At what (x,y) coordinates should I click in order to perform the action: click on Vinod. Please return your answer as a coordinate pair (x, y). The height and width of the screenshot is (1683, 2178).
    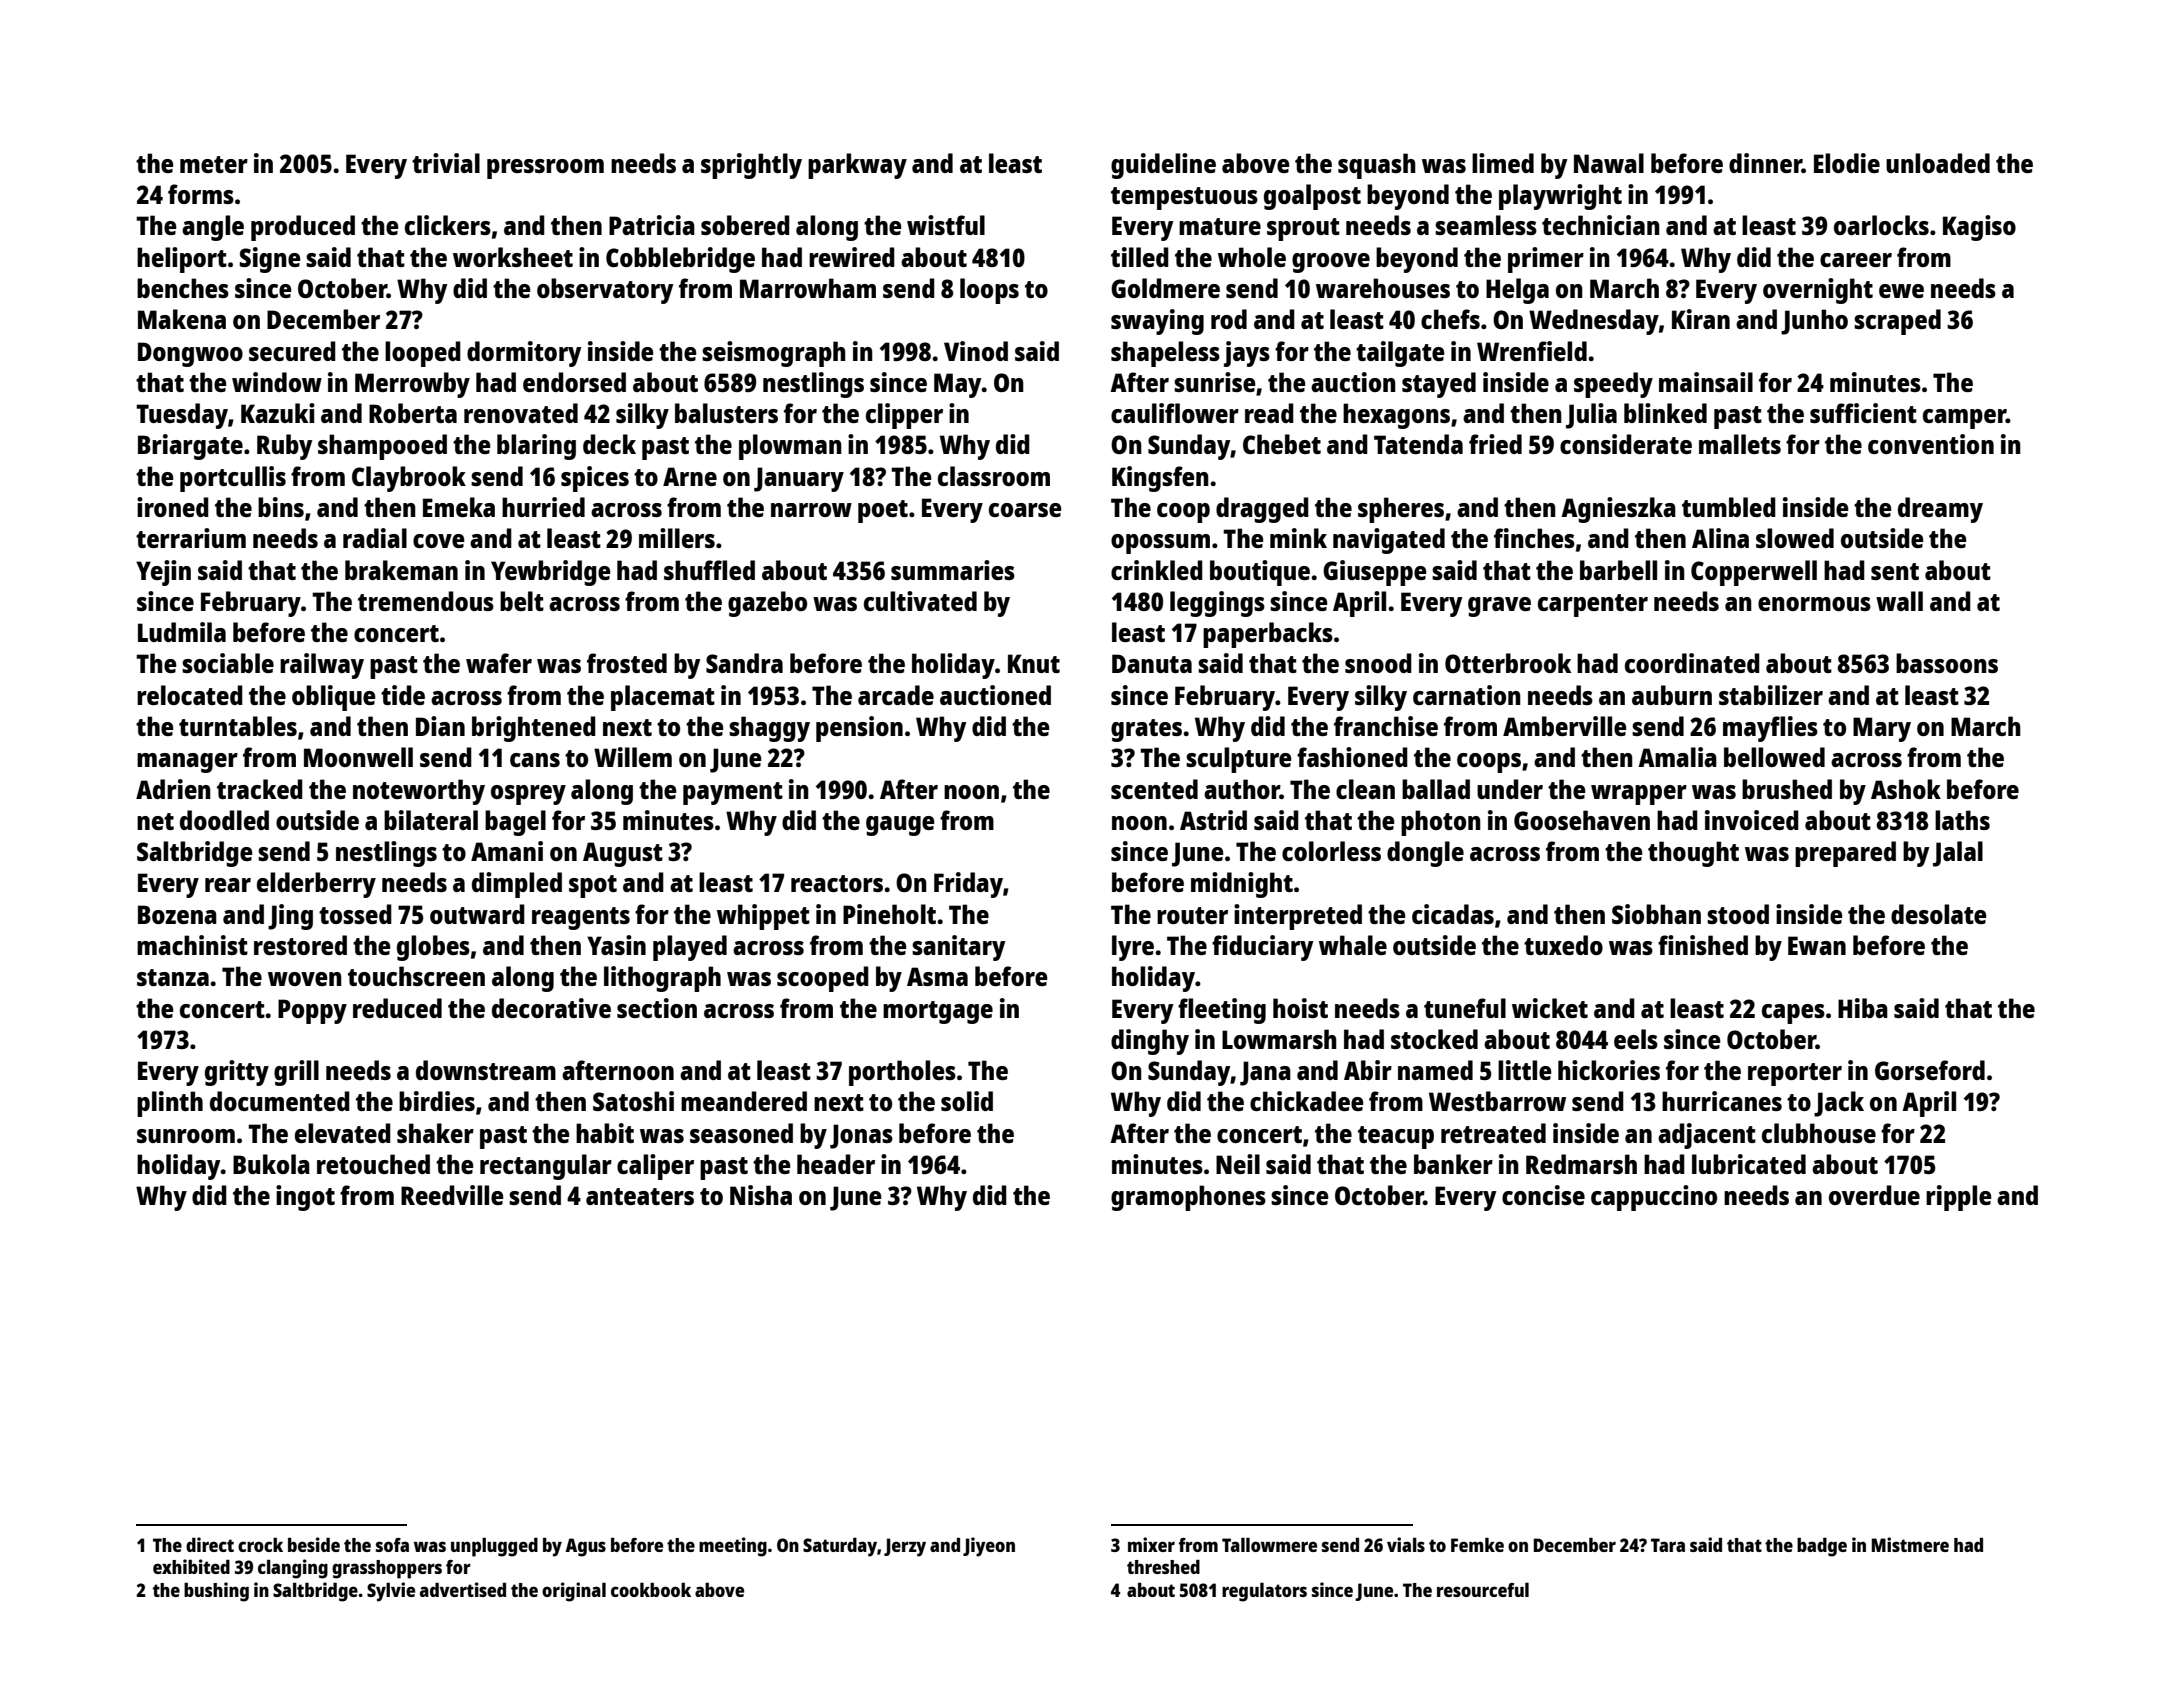
    Looking at the image, I should click on (976, 351).
